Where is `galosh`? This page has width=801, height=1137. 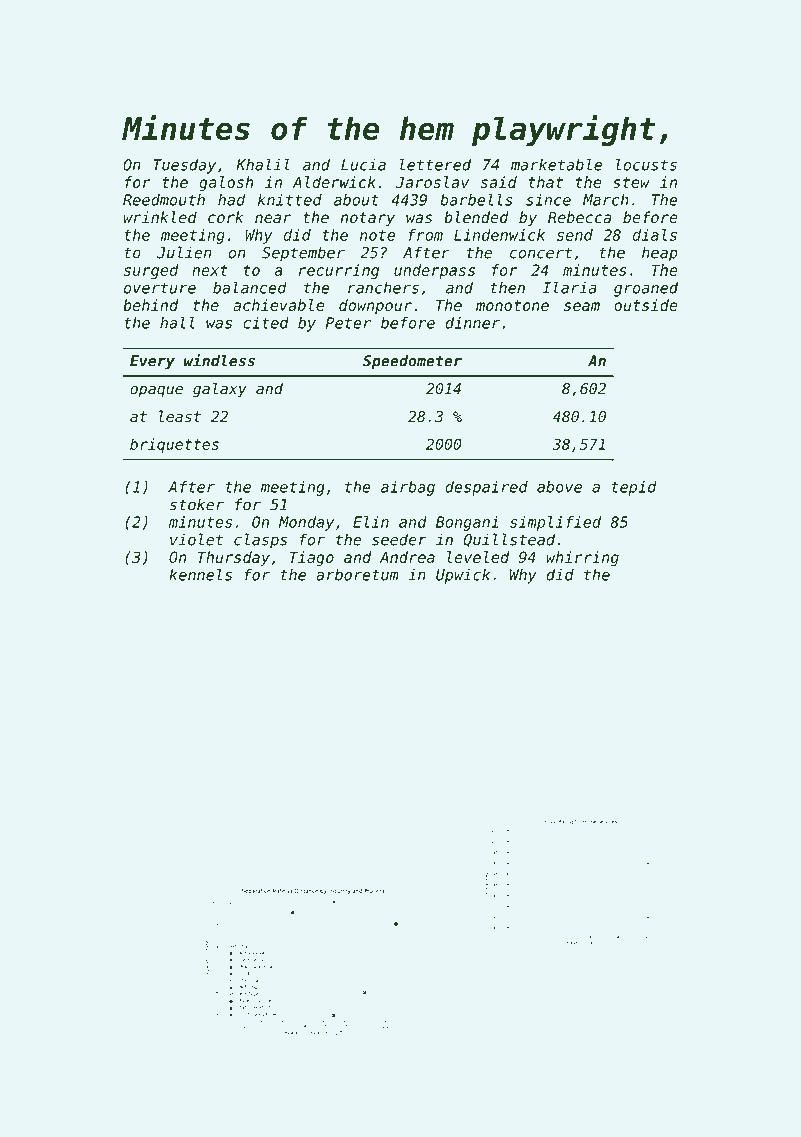 galosh is located at coordinates (226, 183).
